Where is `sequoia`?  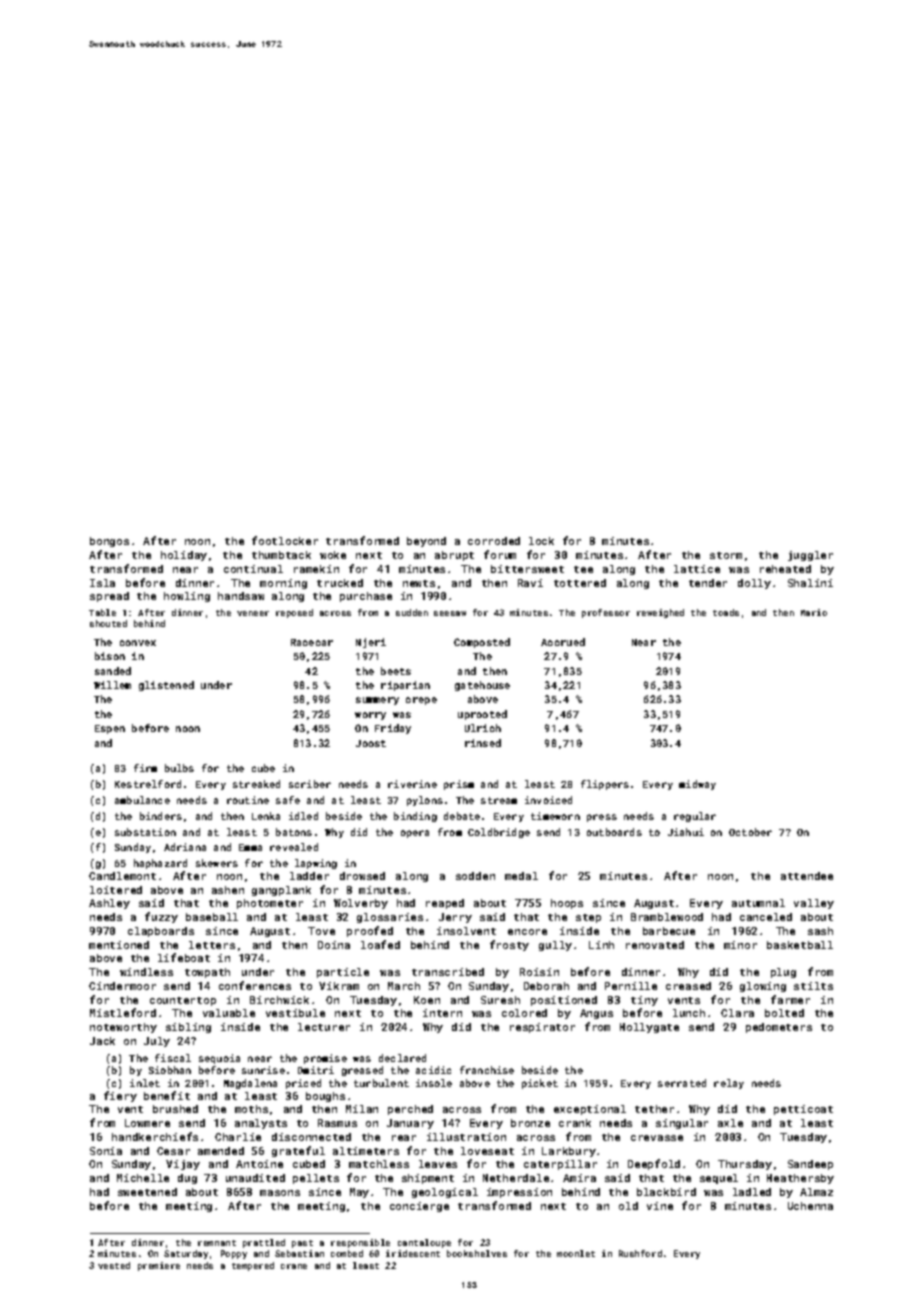 sequoia is located at coordinates (219, 1059).
